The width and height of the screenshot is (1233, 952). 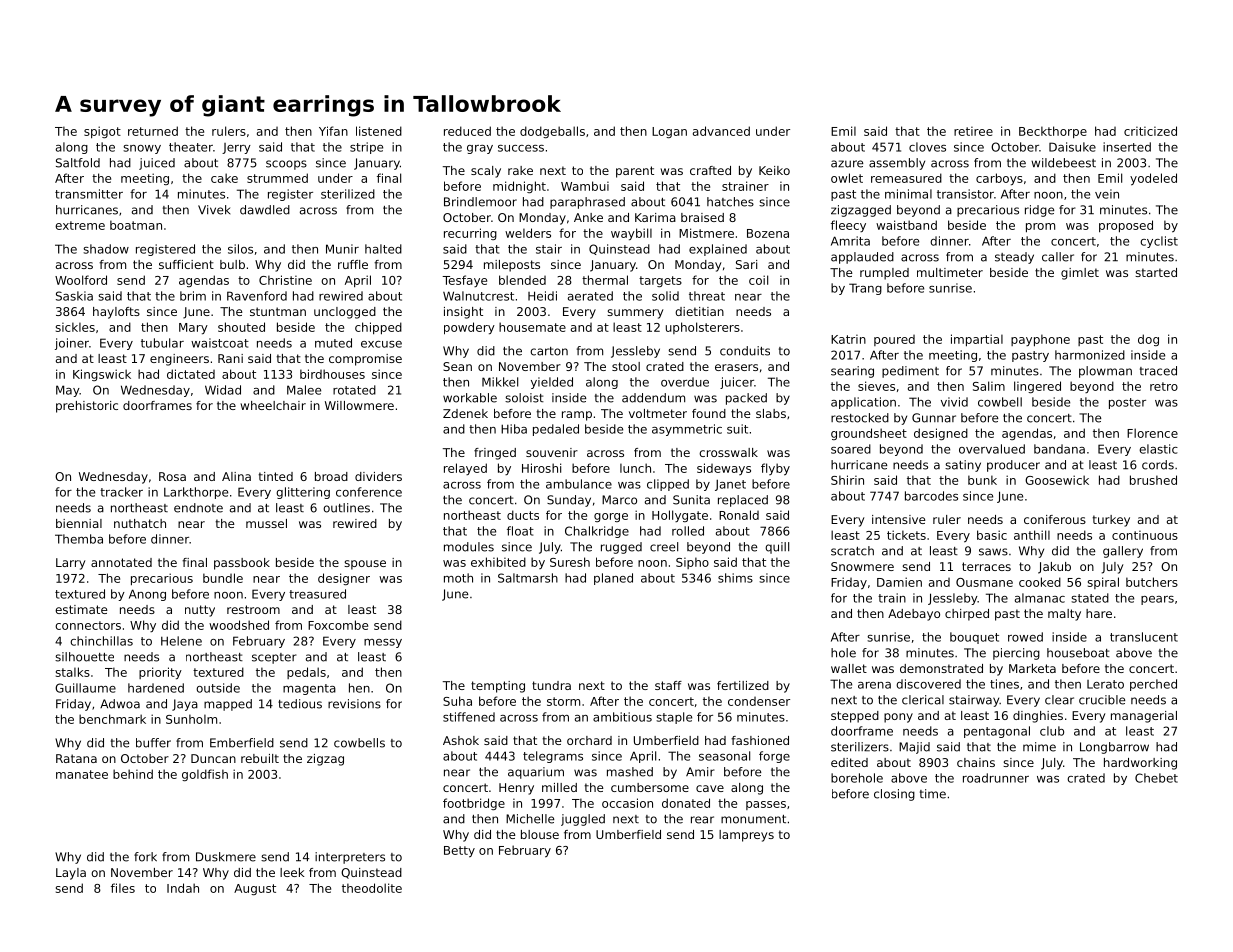 What do you see at coordinates (1059, 700) in the screenshot?
I see `clear` at bounding box center [1059, 700].
